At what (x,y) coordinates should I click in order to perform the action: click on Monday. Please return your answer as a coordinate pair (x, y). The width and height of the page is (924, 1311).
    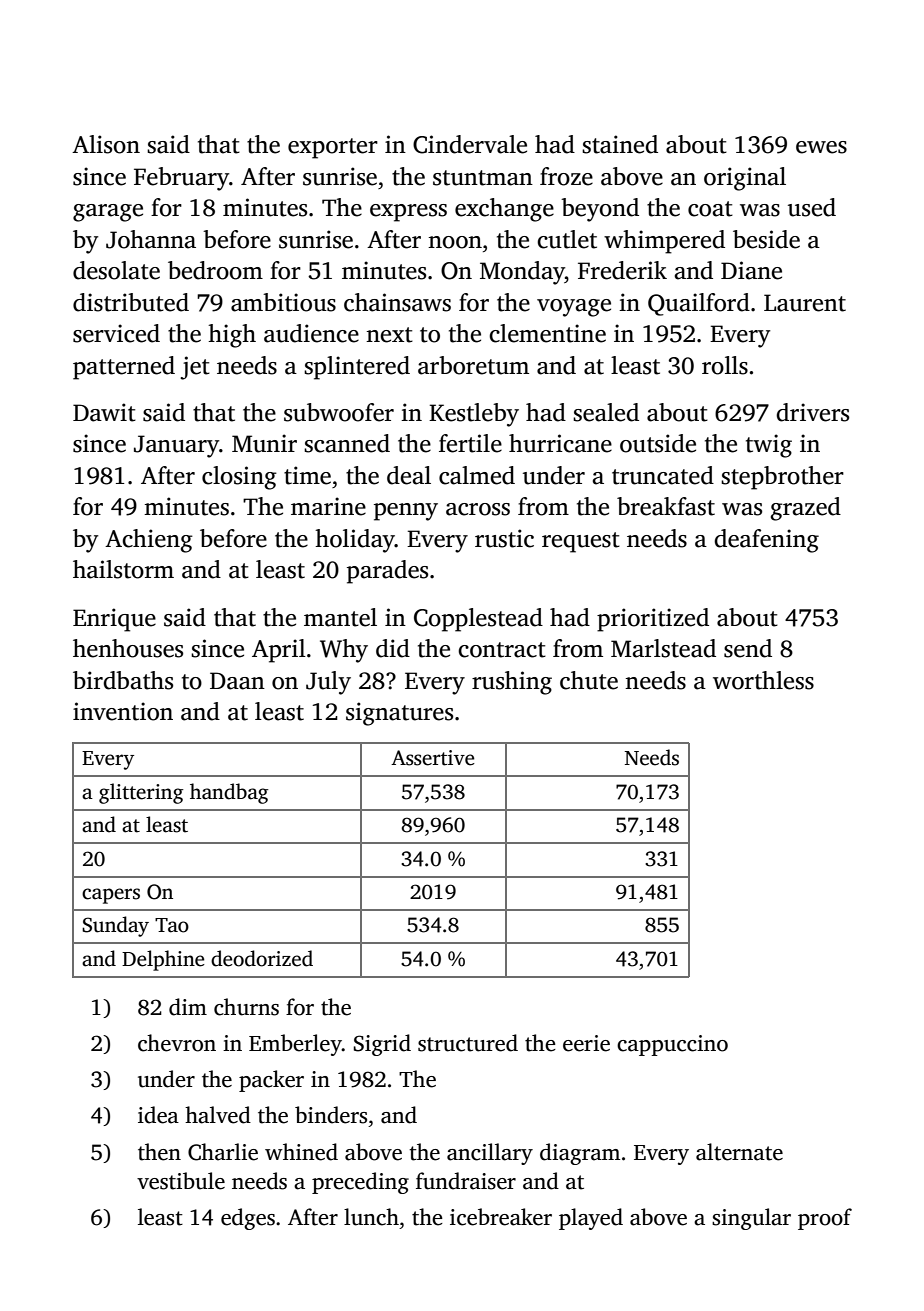
    Looking at the image, I should click on (522, 273).
